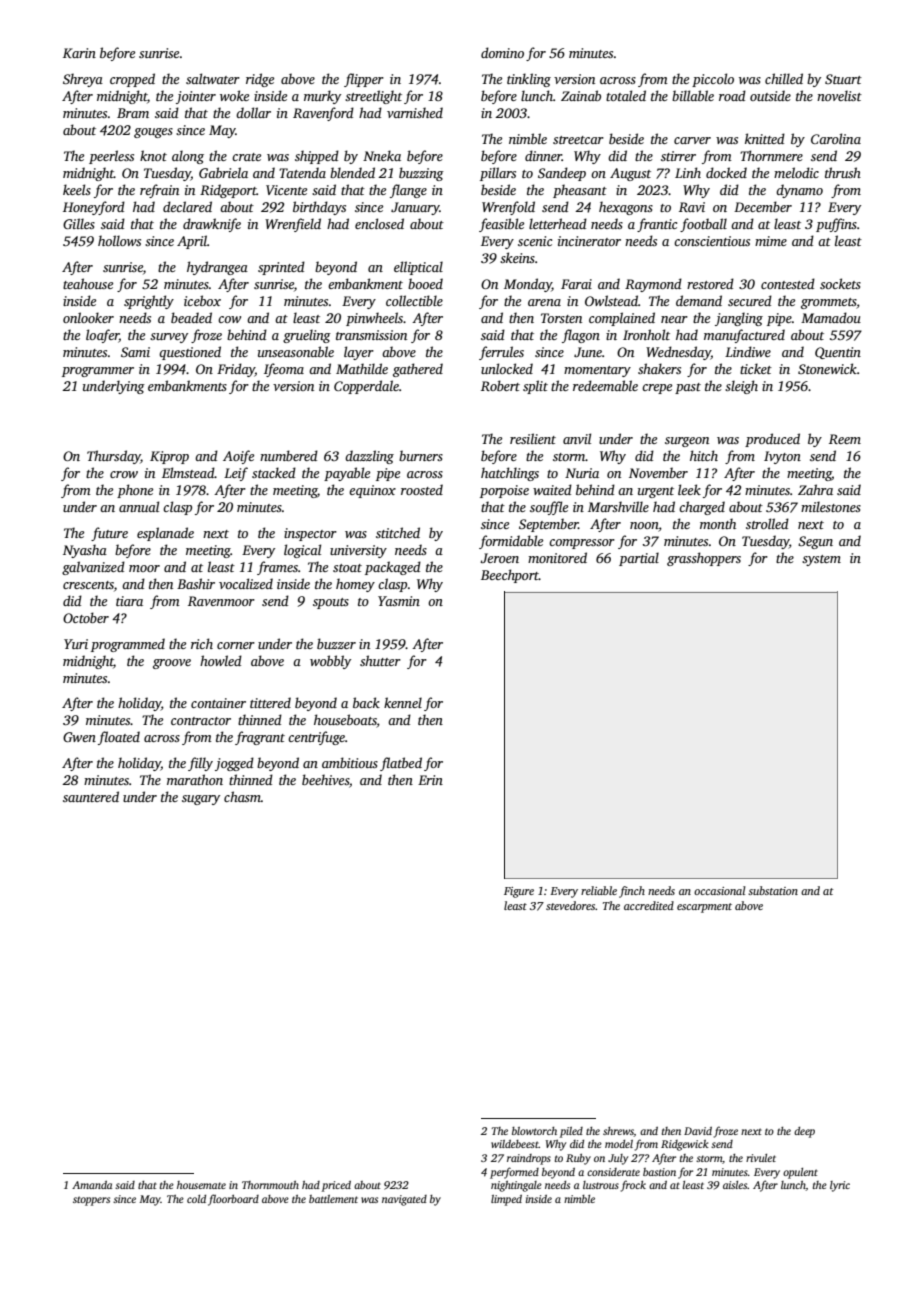 The width and height of the image is (924, 1308). Describe the element at coordinates (519, 892) in the image. I see `Figure` at that location.
